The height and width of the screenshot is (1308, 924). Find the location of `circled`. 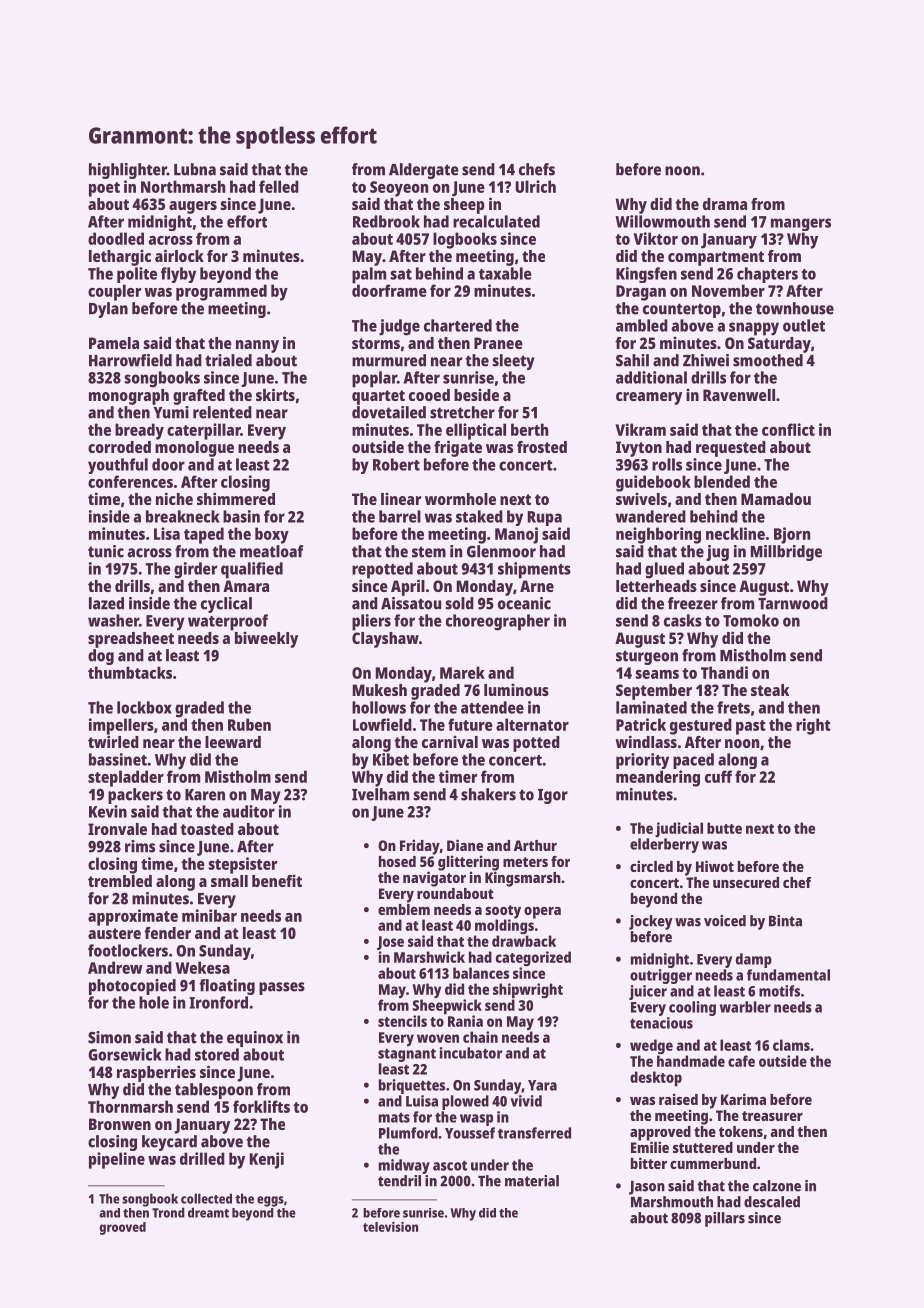

circled is located at coordinates (651, 866).
